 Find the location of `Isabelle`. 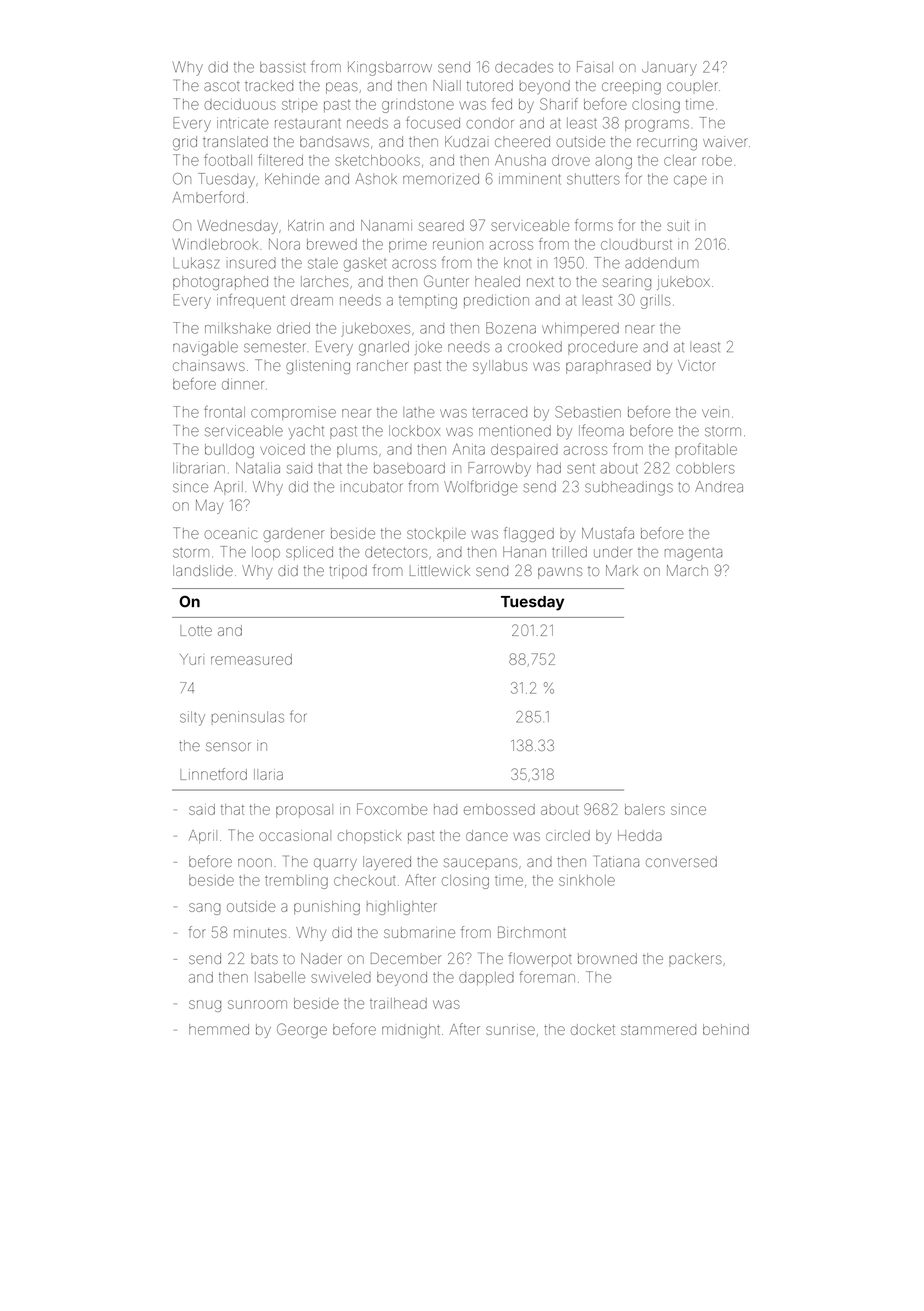

Isabelle is located at coordinates (280, 977).
